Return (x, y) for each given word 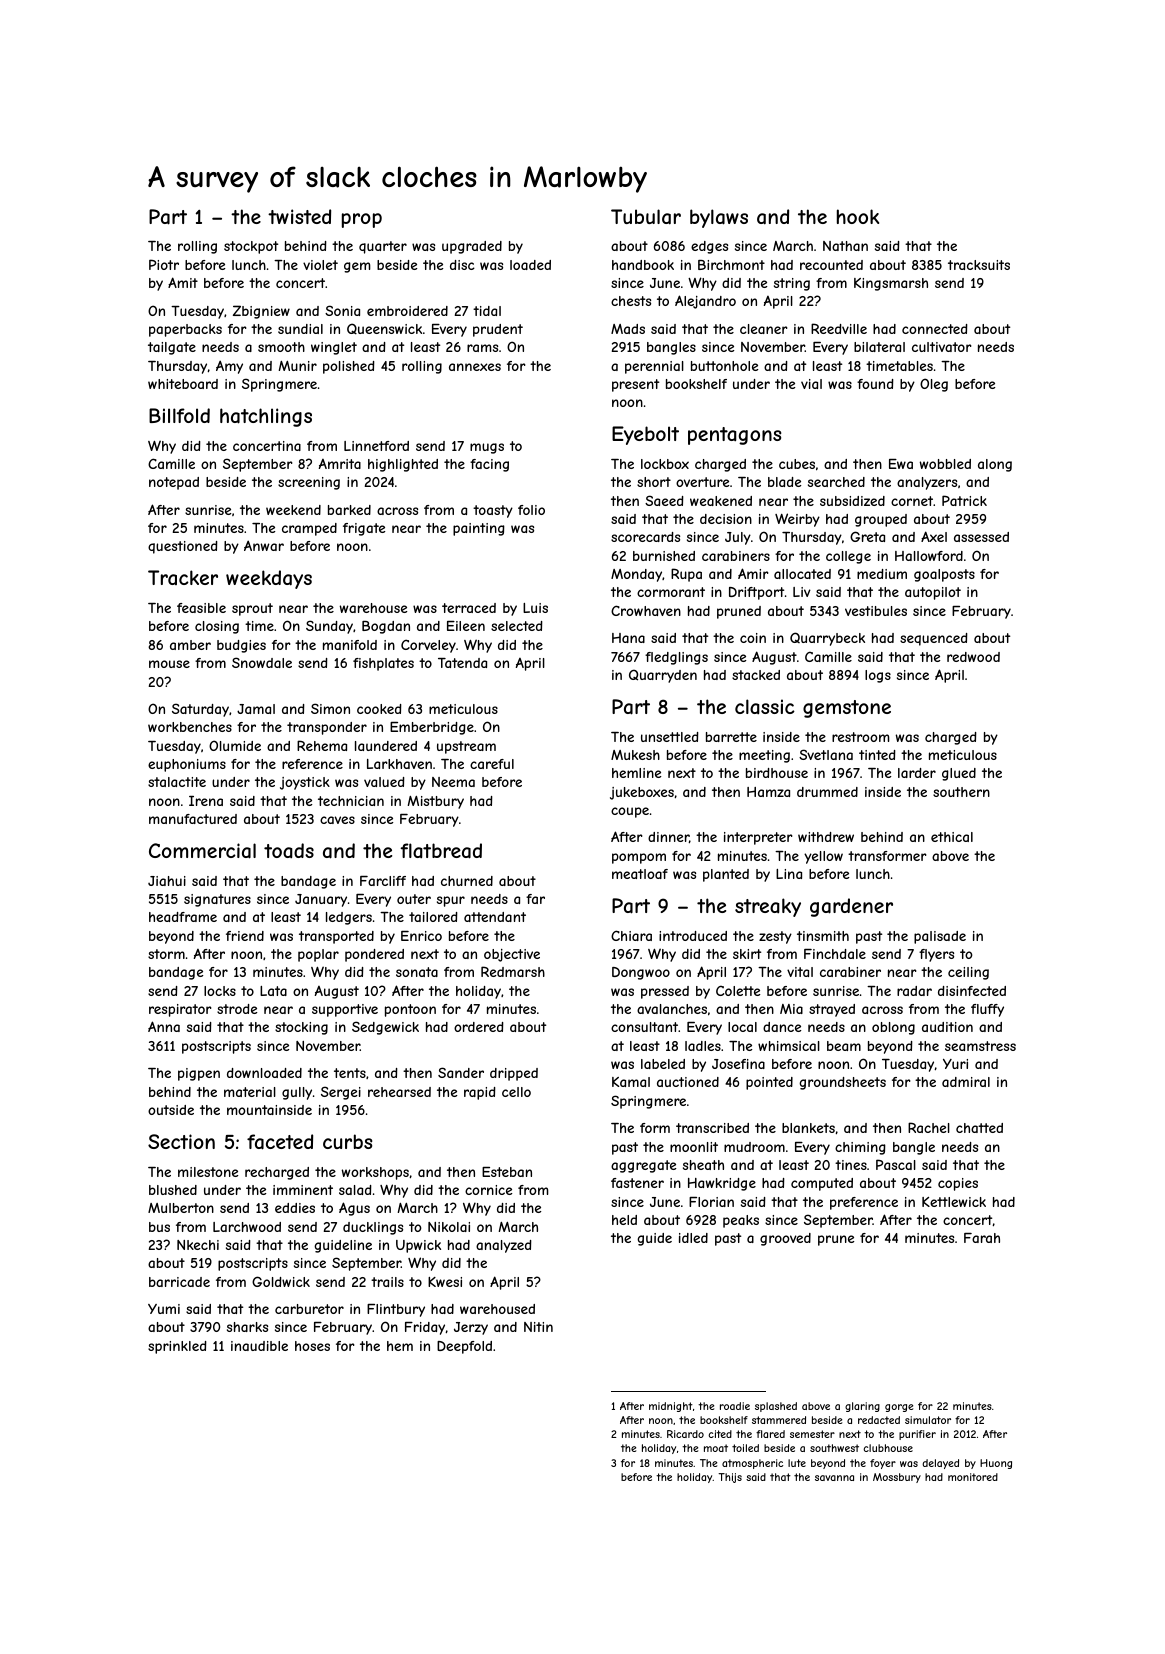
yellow (823, 857)
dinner (668, 837)
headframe (183, 917)
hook (858, 216)
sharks (247, 1327)
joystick (305, 783)
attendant (495, 917)
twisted (299, 216)
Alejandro (705, 302)
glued (959, 774)
